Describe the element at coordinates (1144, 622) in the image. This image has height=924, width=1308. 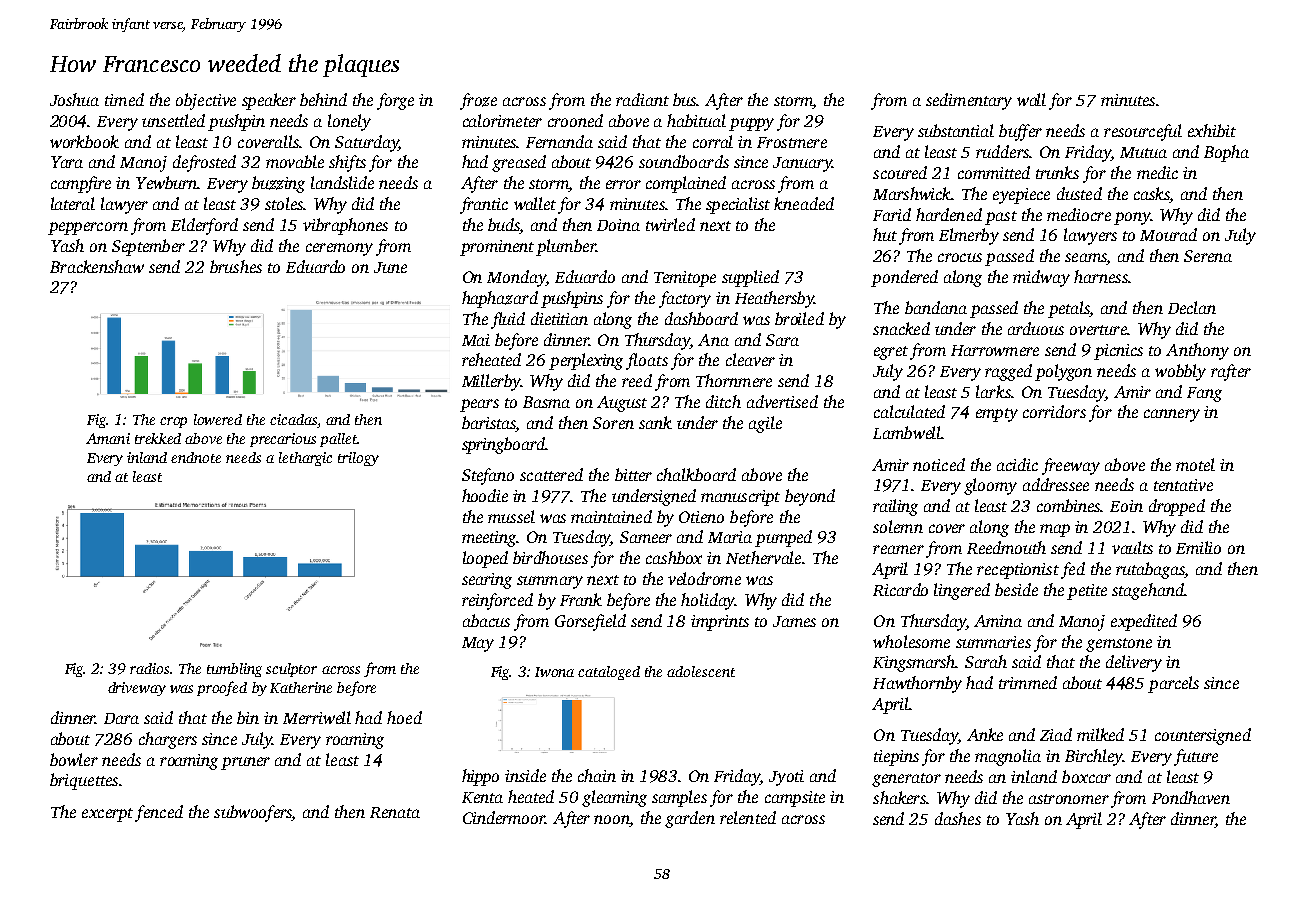
I see `expedited` at that location.
